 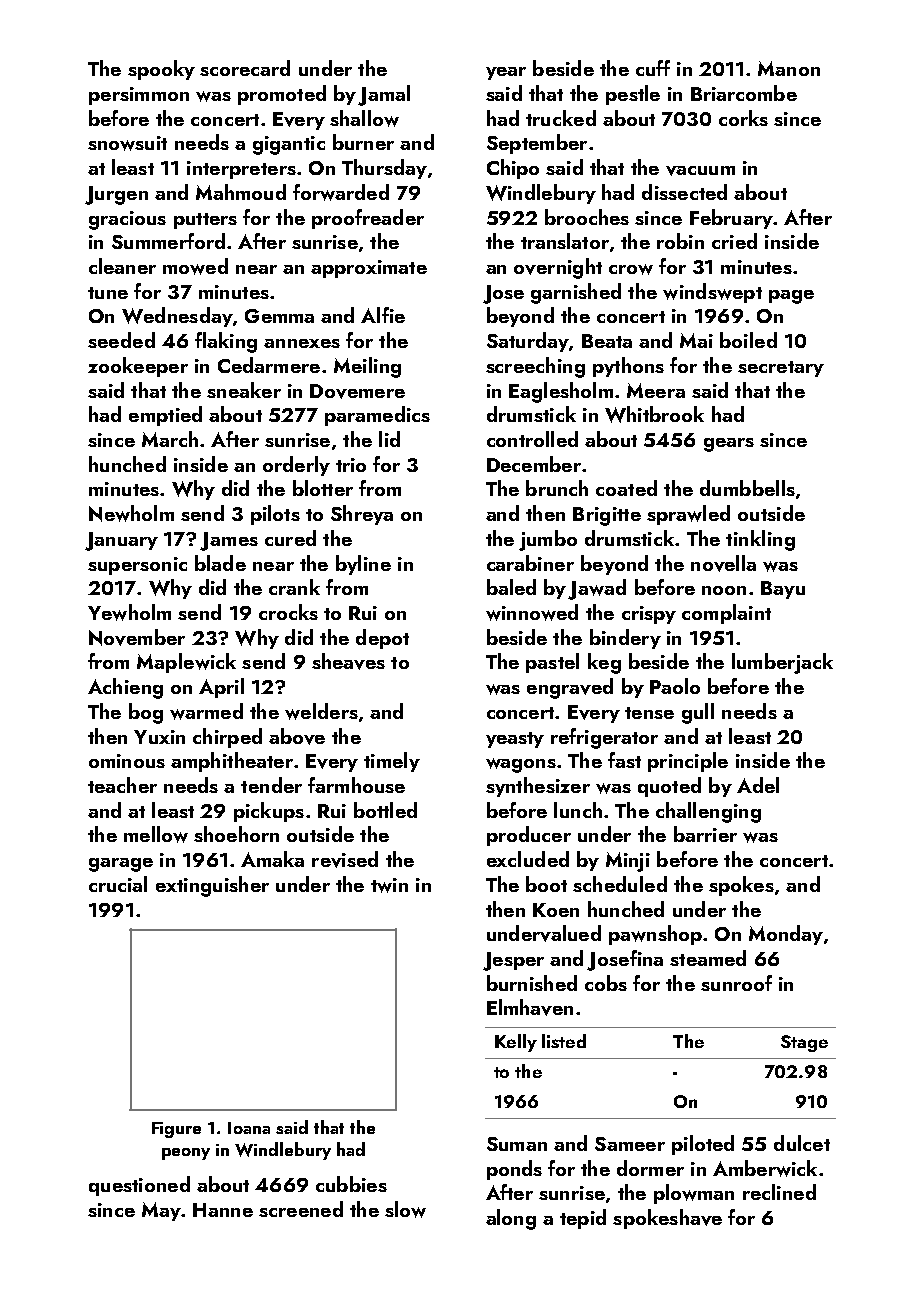 I want to click on brunch, so click(x=557, y=488).
